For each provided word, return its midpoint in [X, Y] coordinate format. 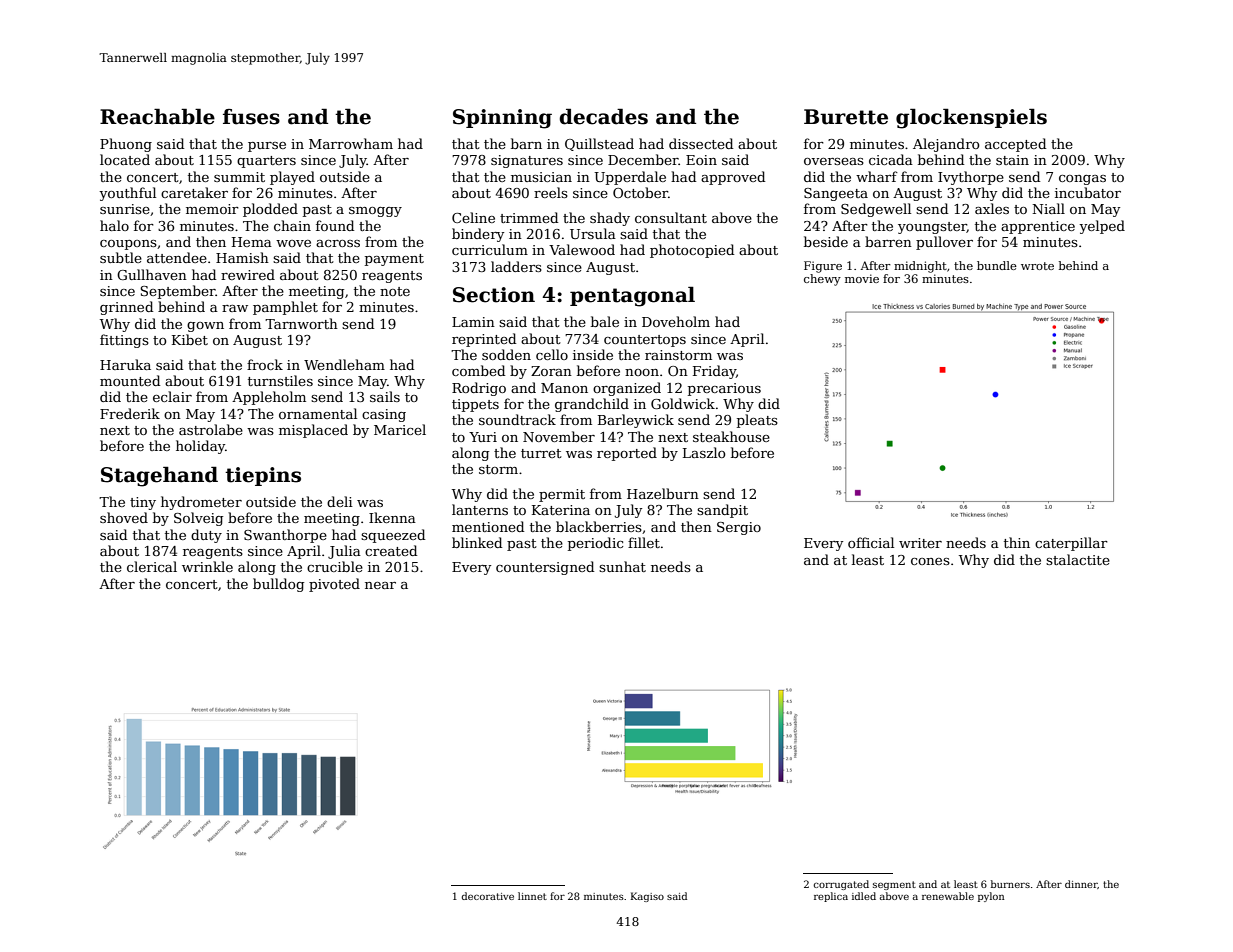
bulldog [278, 585]
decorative [487, 896]
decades [603, 116]
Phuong [126, 145]
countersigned [545, 568]
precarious [724, 389]
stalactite [1078, 559]
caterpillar [1071, 544]
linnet [532, 896]
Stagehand [159, 476]
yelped [1102, 227]
